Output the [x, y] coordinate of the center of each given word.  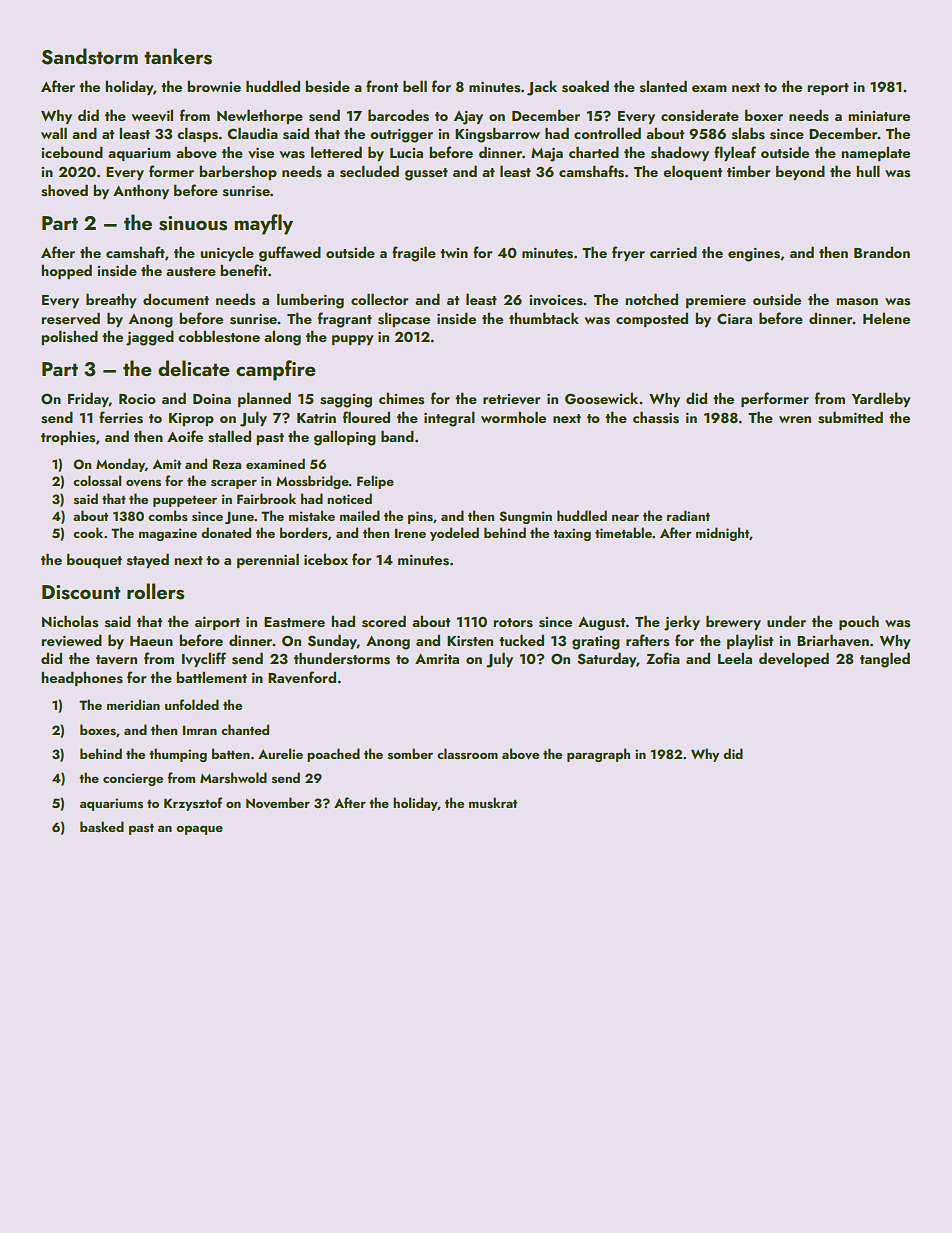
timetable [623, 532]
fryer [628, 253]
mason [857, 302]
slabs [748, 133]
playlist [750, 641]
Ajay [468, 118]
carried [673, 252]
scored [384, 621]
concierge [133, 779]
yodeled [454, 534]
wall [54, 133]
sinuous [193, 223]
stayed [148, 560]
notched [651, 299]
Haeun [151, 641]
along [282, 338]
